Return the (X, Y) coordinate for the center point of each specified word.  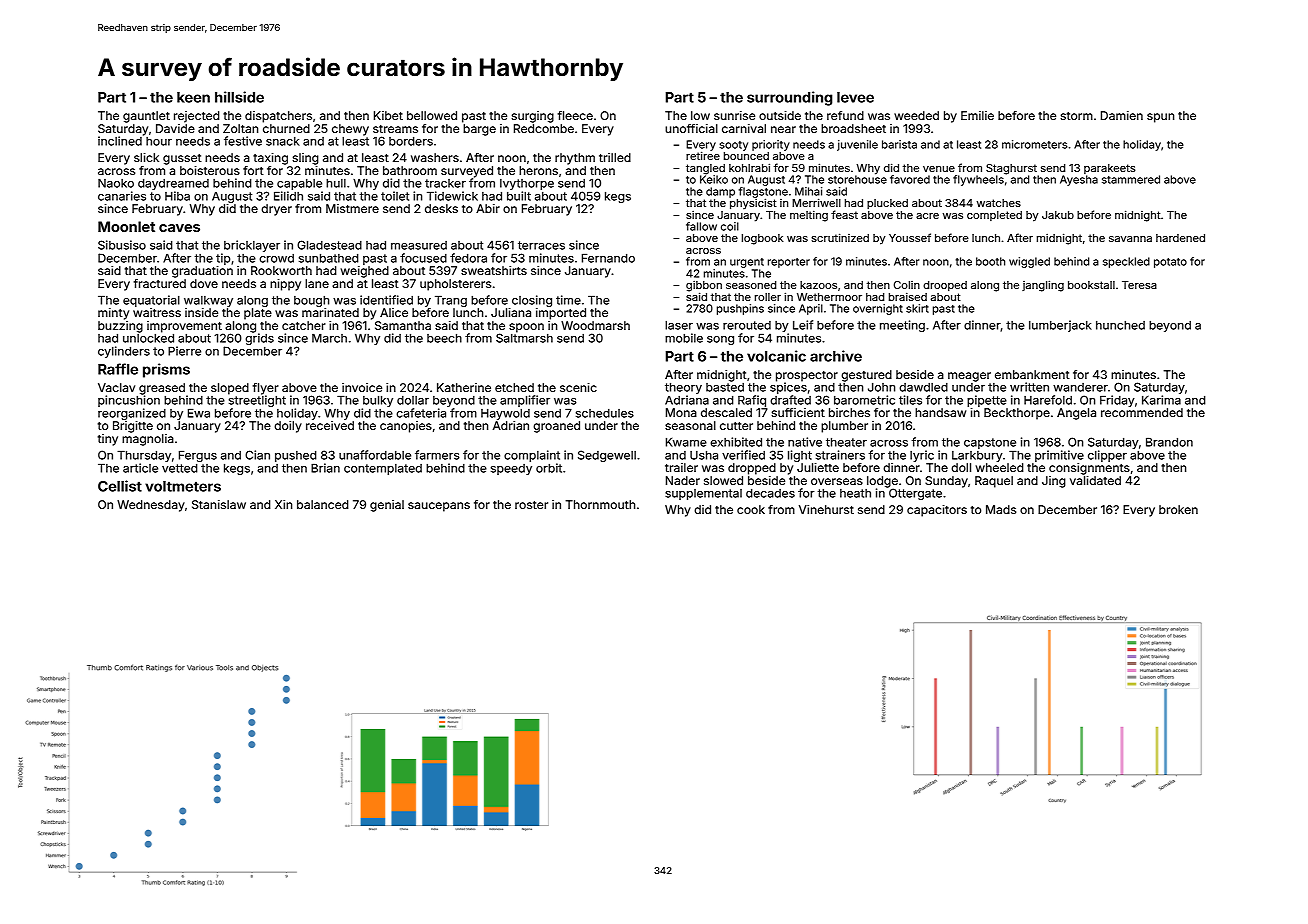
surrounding (789, 98)
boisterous (210, 170)
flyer (266, 389)
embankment (1032, 374)
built (519, 196)
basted (725, 387)
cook (751, 509)
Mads (1001, 509)
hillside (239, 97)
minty (113, 314)
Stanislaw (219, 504)
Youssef (910, 237)
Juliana (511, 312)
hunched (1120, 325)
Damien (1122, 115)
